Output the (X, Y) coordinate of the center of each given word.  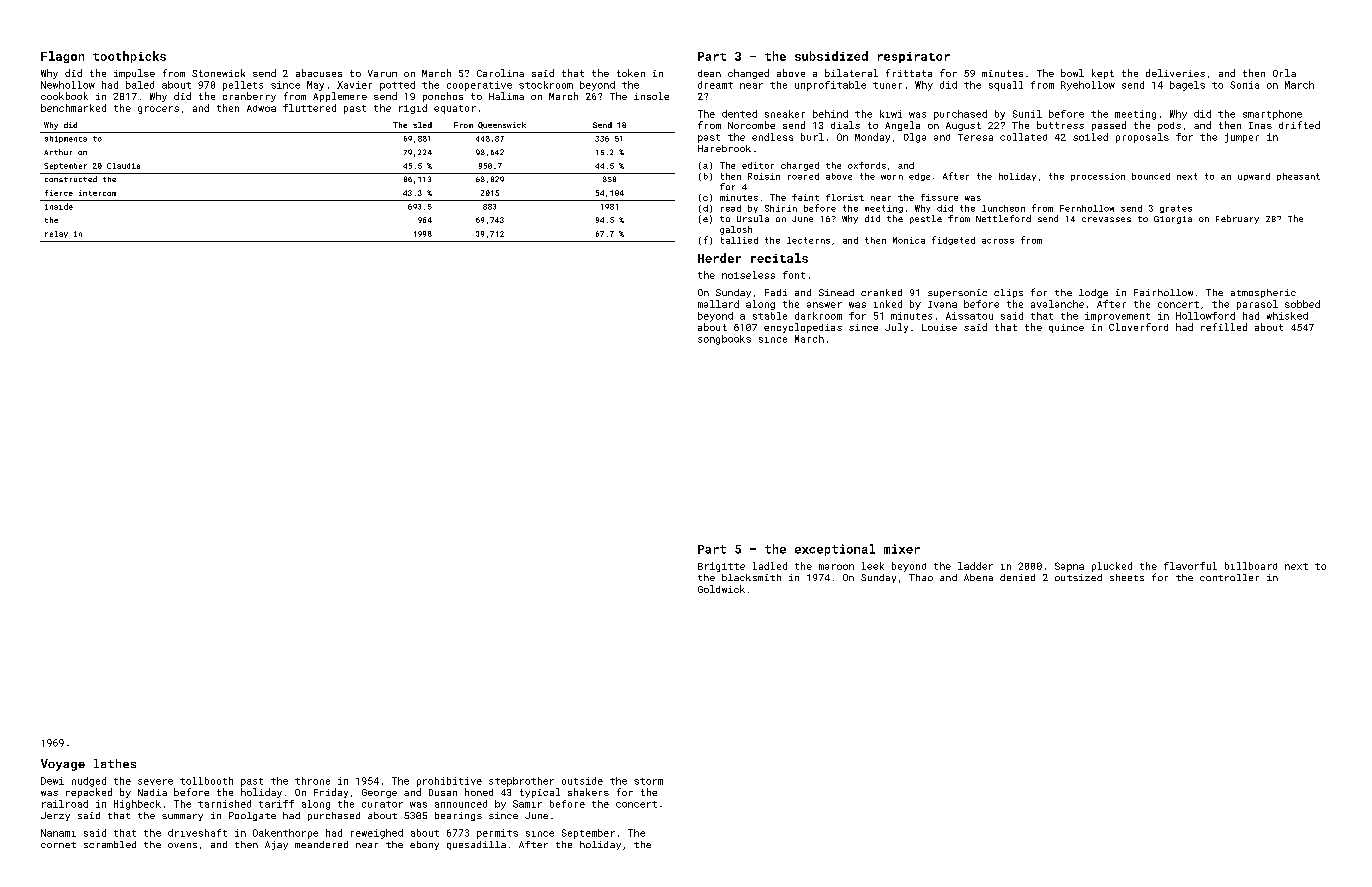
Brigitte (721, 567)
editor (758, 165)
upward (1254, 177)
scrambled (110, 844)
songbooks (724, 340)
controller (1229, 577)
